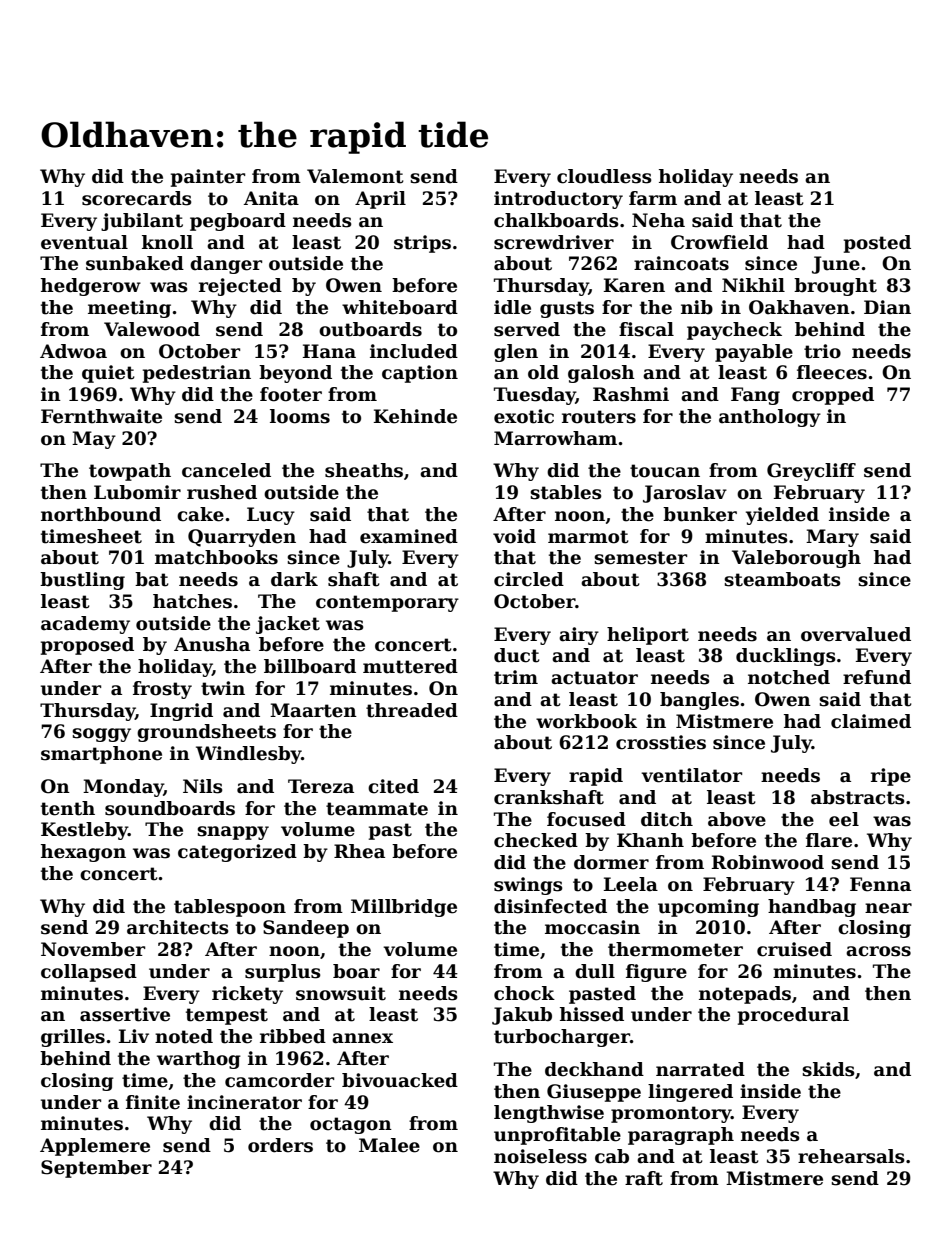  Describe the element at coordinates (789, 677) in the image. I see `notched` at that location.
